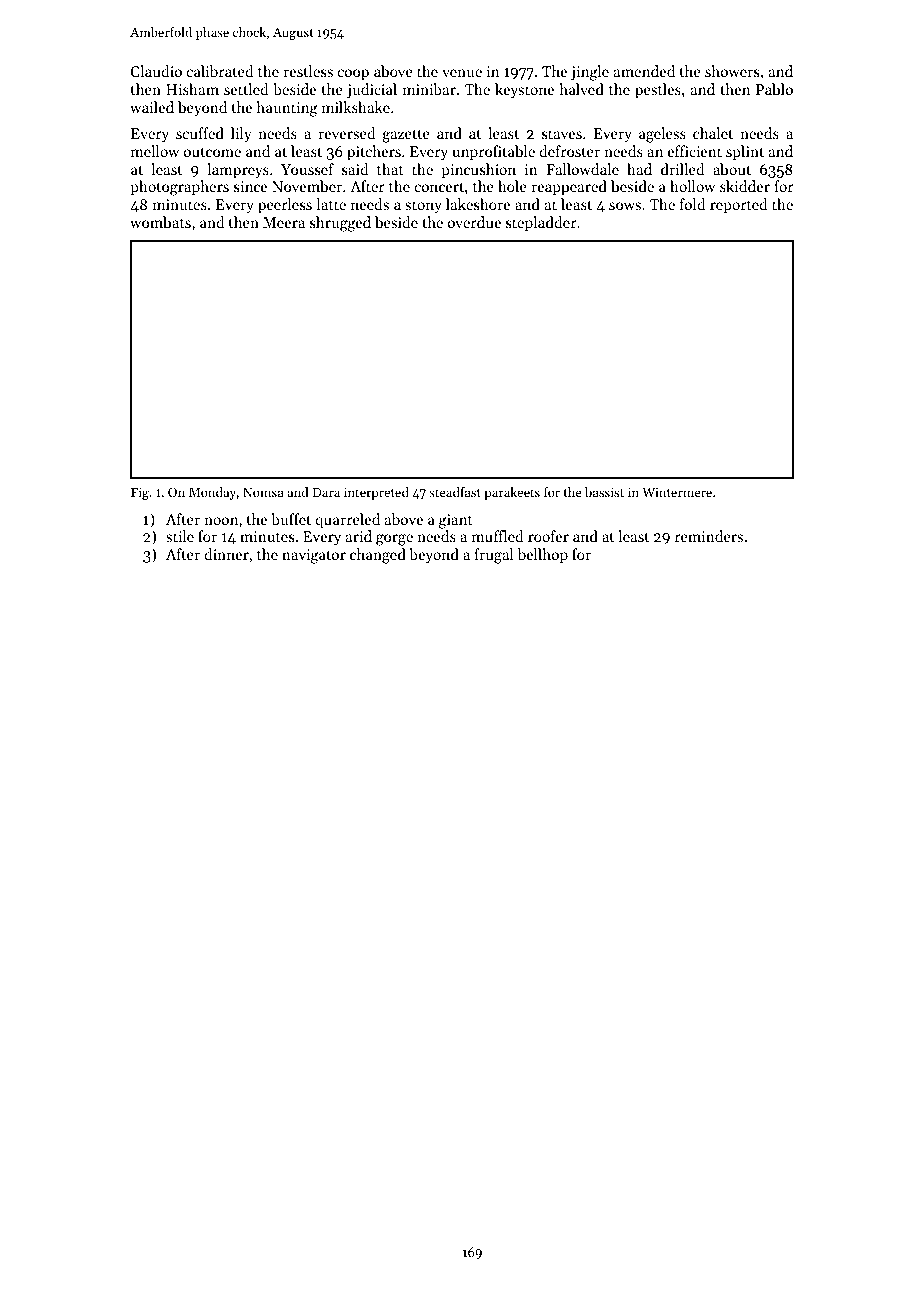 The width and height of the screenshot is (924, 1314). I want to click on giant, so click(456, 521).
